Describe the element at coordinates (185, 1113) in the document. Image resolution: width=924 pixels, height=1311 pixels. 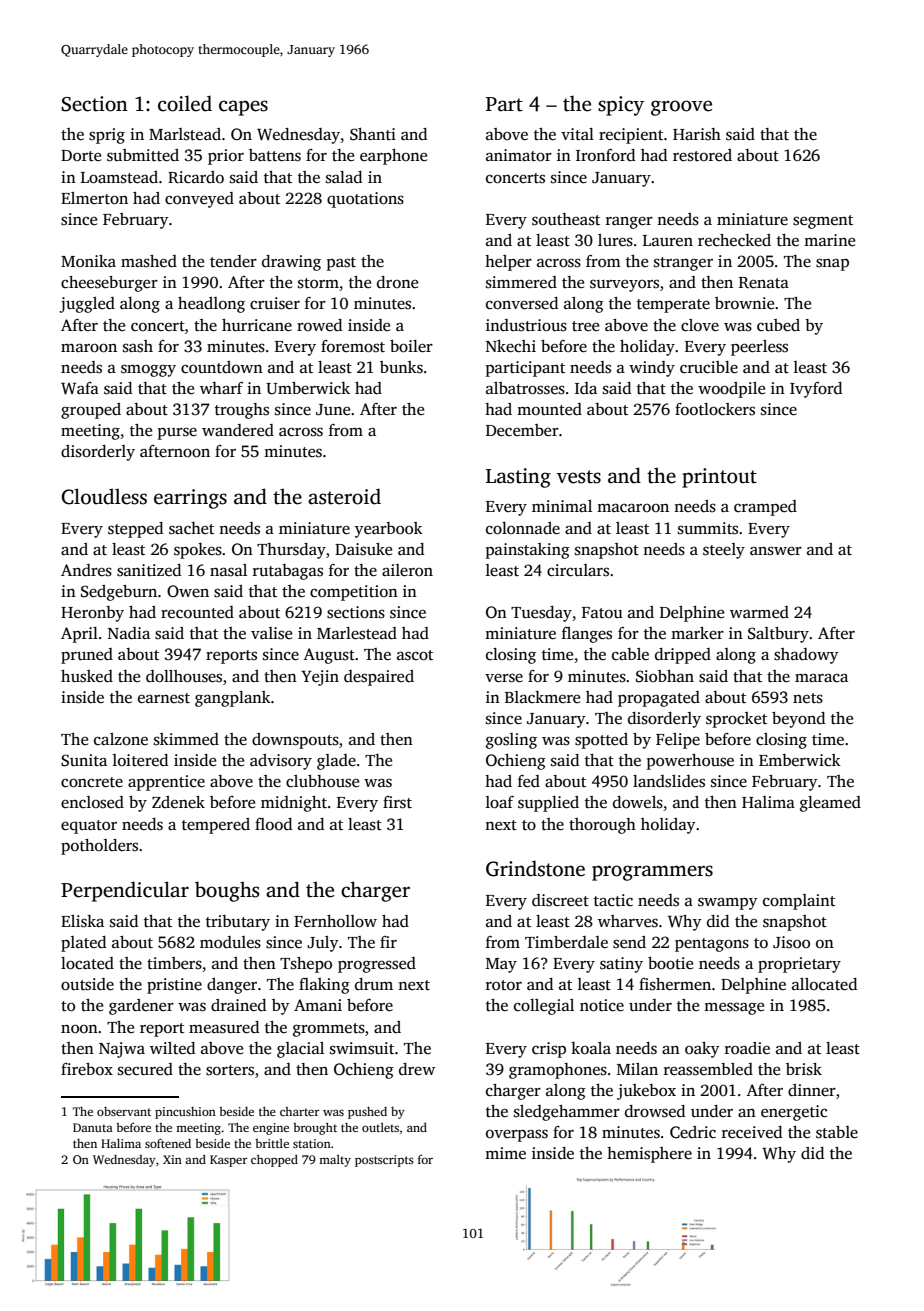
I see `pincushion` at that location.
